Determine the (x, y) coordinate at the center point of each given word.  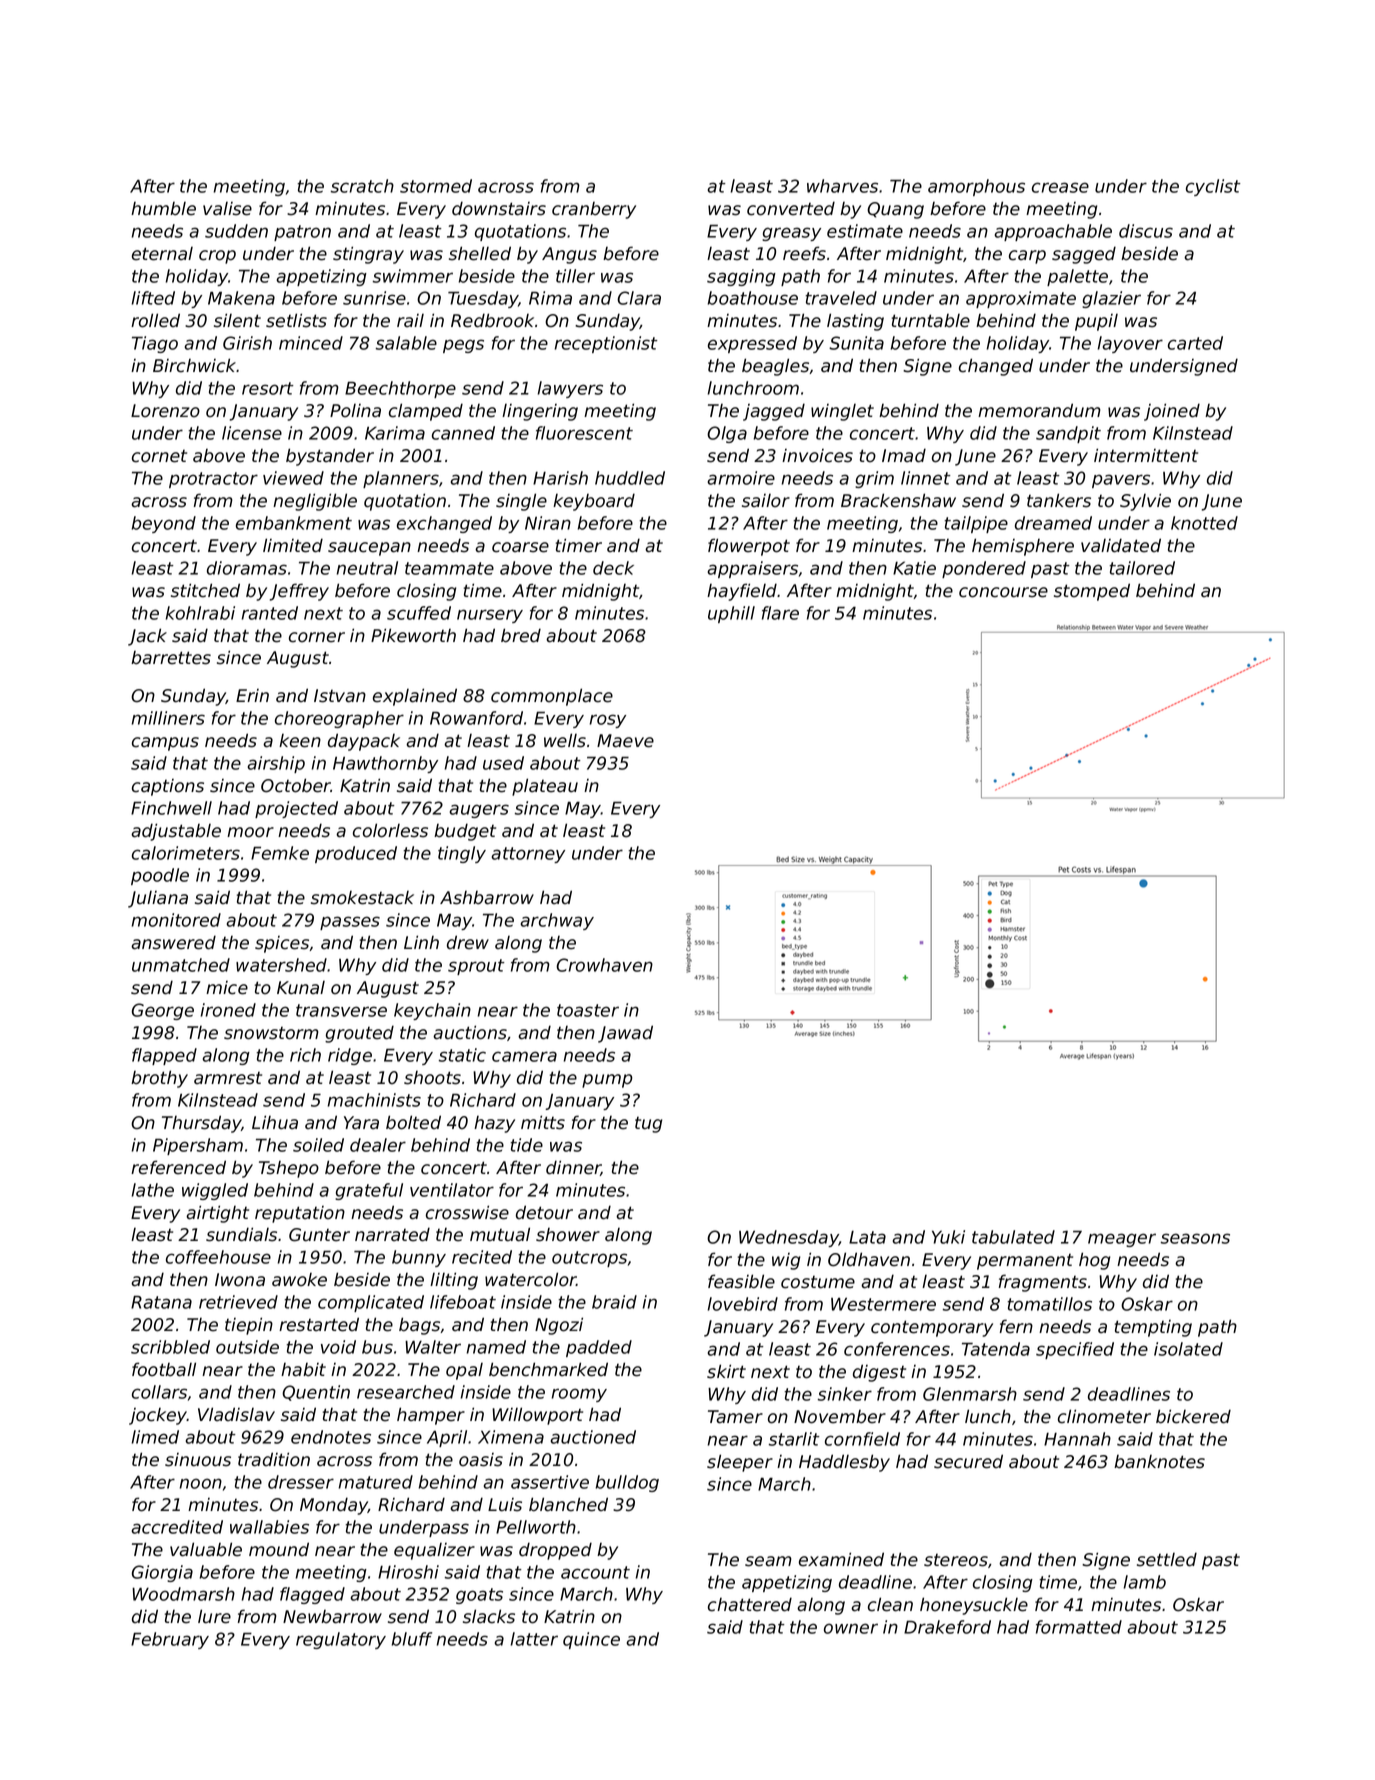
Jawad (625, 1034)
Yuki (948, 1237)
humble (163, 209)
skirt (726, 1371)
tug (648, 1125)
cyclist (1213, 187)
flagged (312, 1595)
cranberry (594, 210)
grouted (359, 1034)
